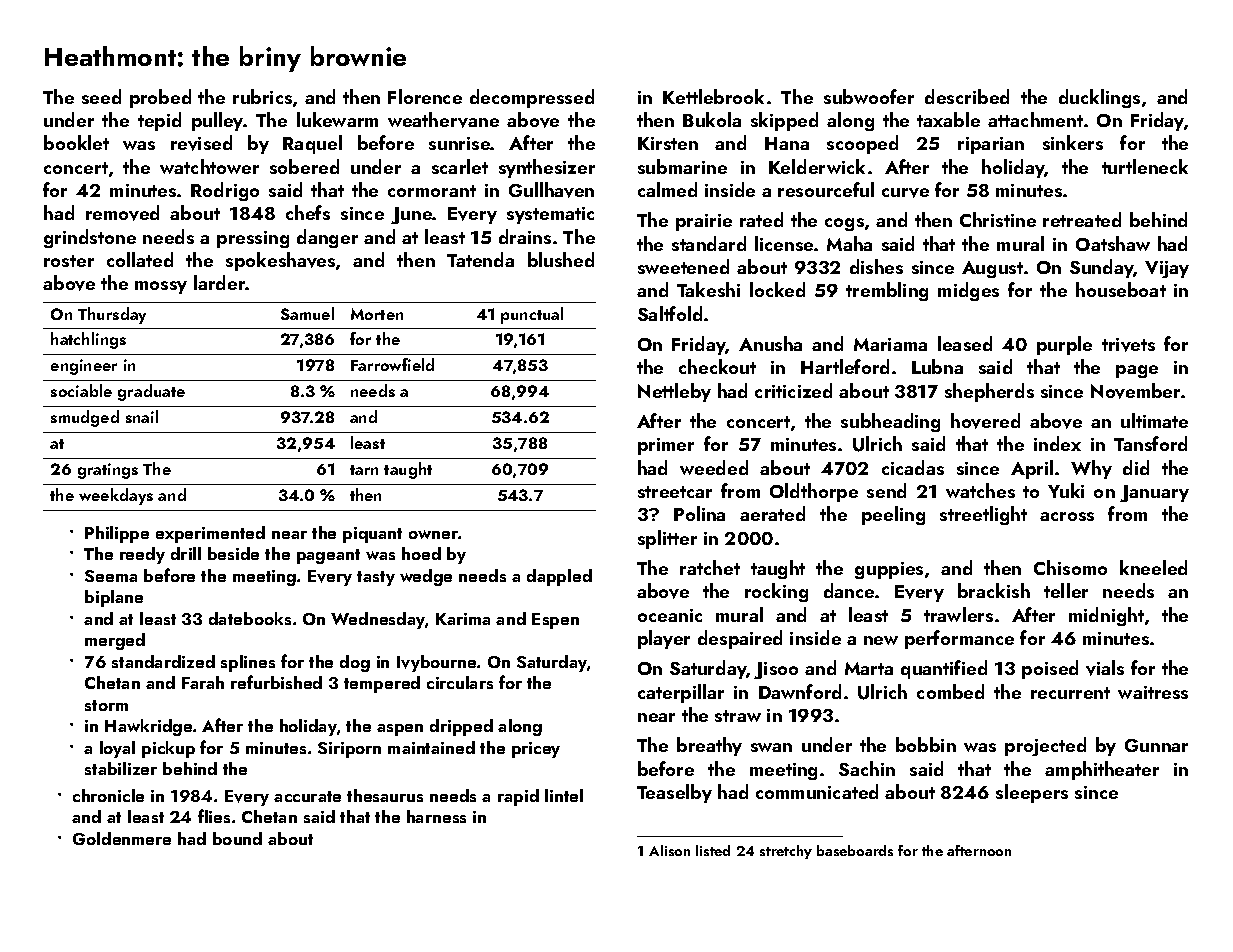 The height and width of the document is (952, 1233). Describe the element at coordinates (713, 96) in the document. I see `Kettlebrook` at that location.
